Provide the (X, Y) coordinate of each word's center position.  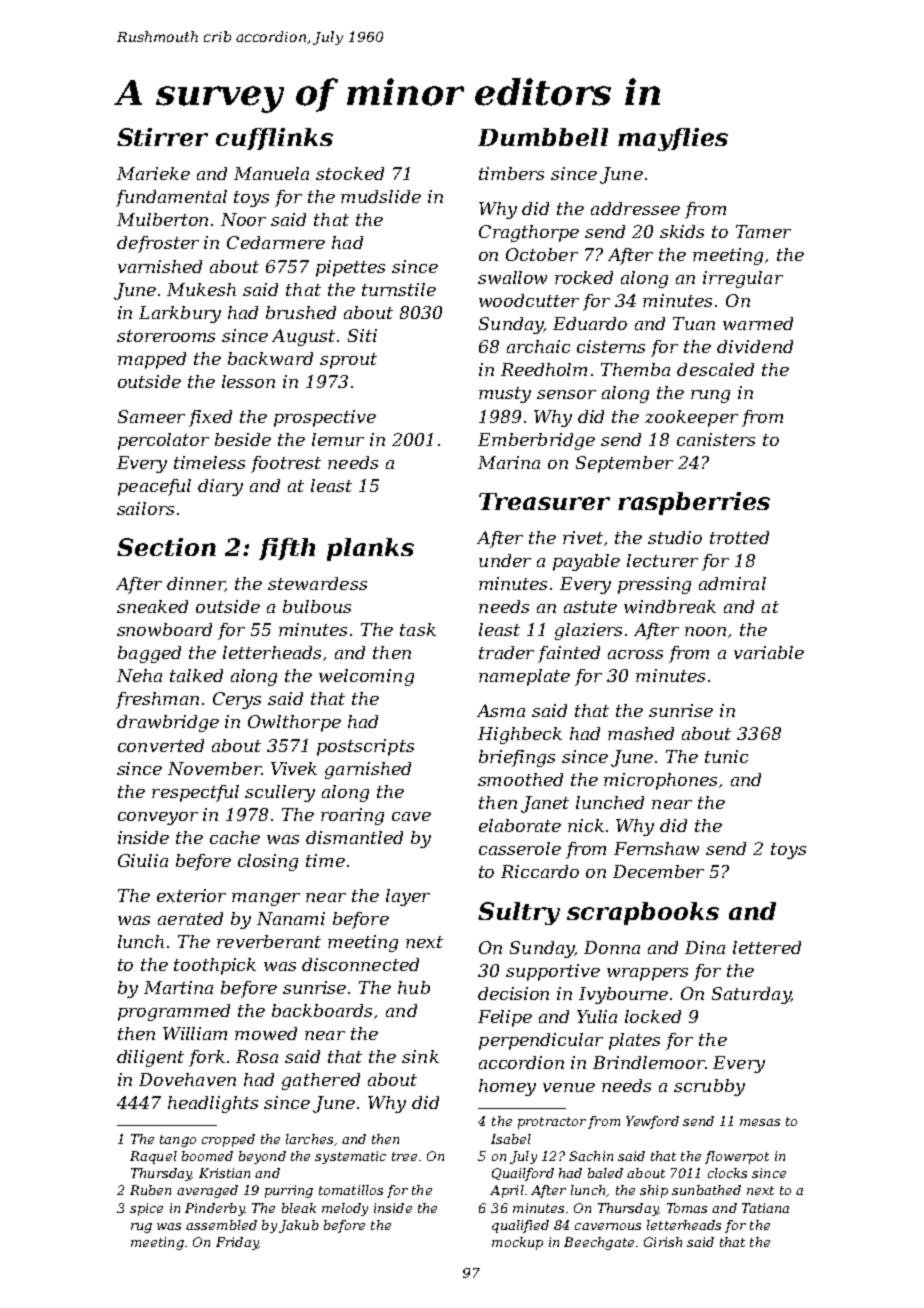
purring (289, 1191)
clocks (727, 1173)
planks (370, 549)
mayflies (673, 139)
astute (590, 607)
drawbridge (168, 723)
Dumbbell (543, 137)
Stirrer (162, 137)
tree (404, 1156)
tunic (726, 756)
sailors (145, 508)
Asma (501, 710)
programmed (174, 1012)
